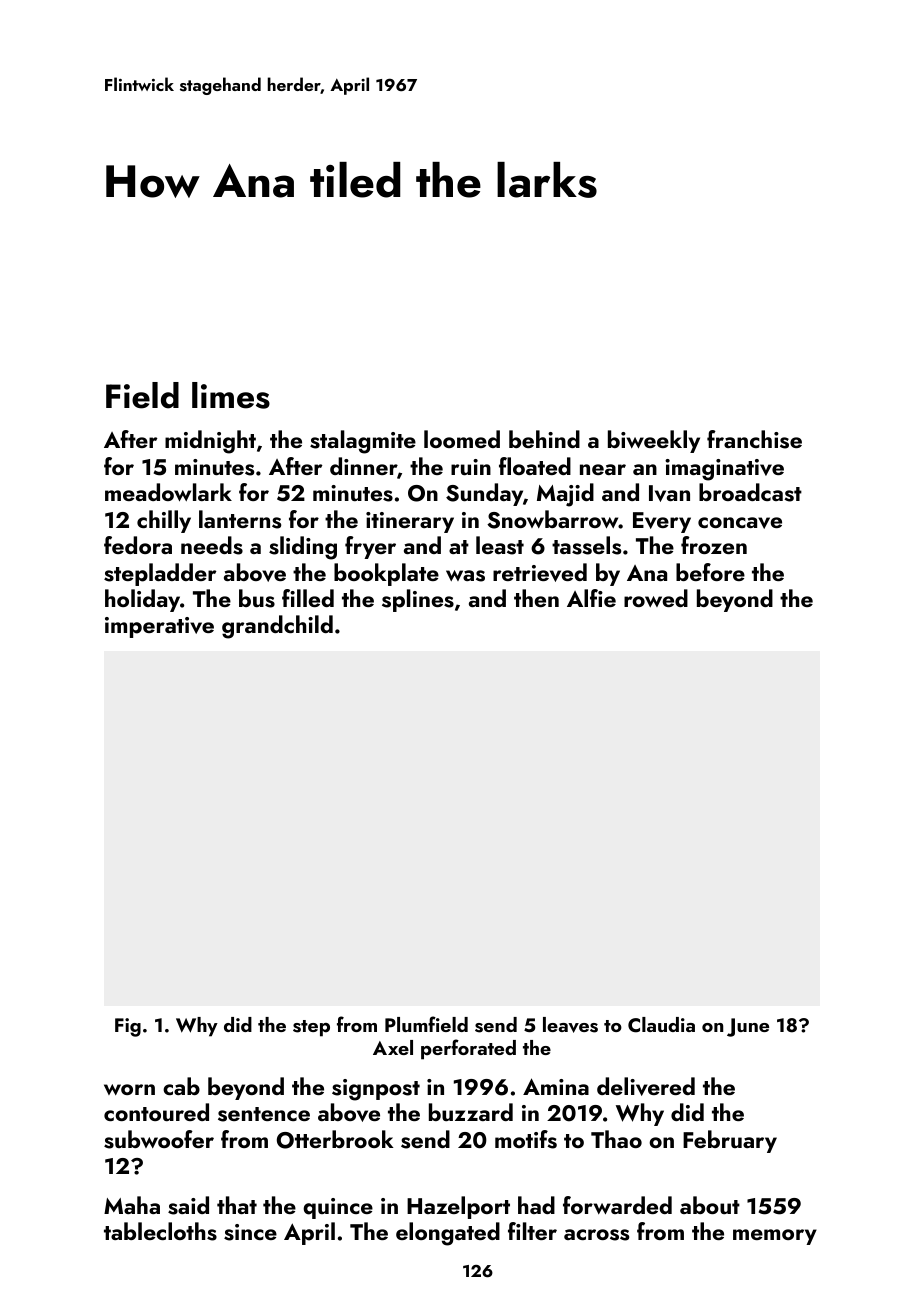 Image resolution: width=924 pixels, height=1311 pixels. Describe the element at coordinates (646, 1086) in the screenshot. I see `delivered` at that location.
